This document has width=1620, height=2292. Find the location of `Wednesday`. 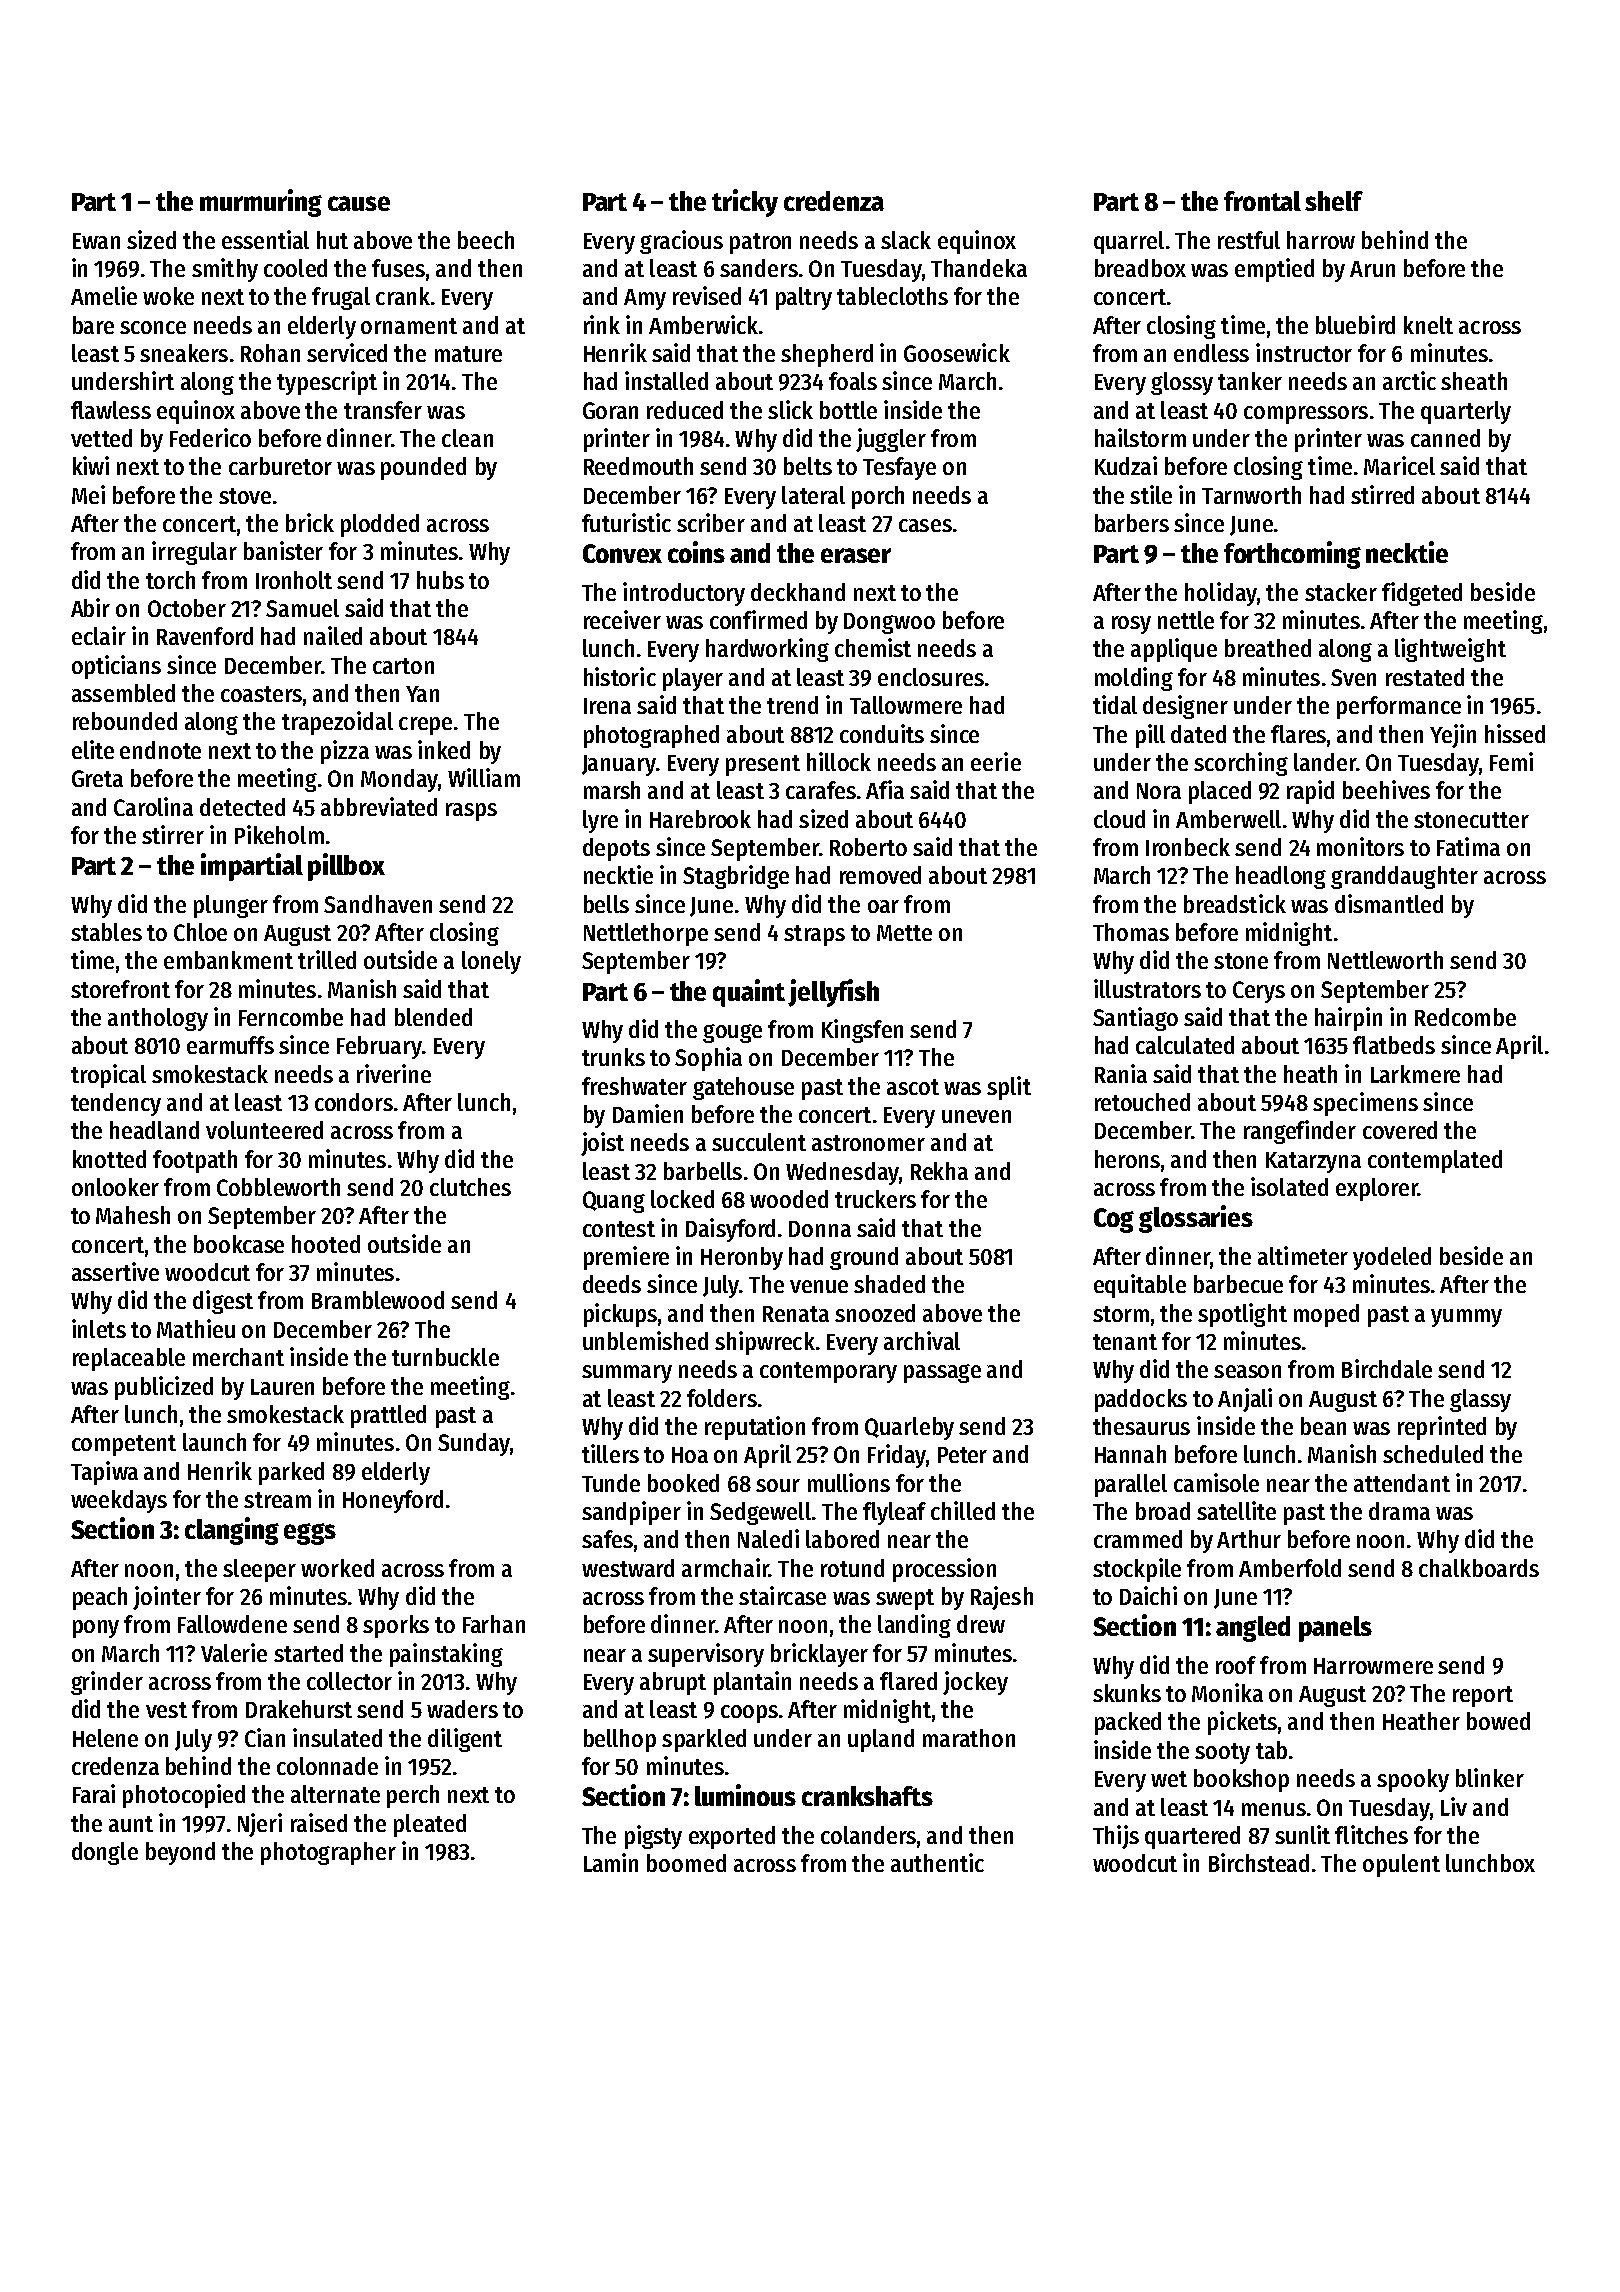

Wednesday is located at coordinates (842, 1173).
